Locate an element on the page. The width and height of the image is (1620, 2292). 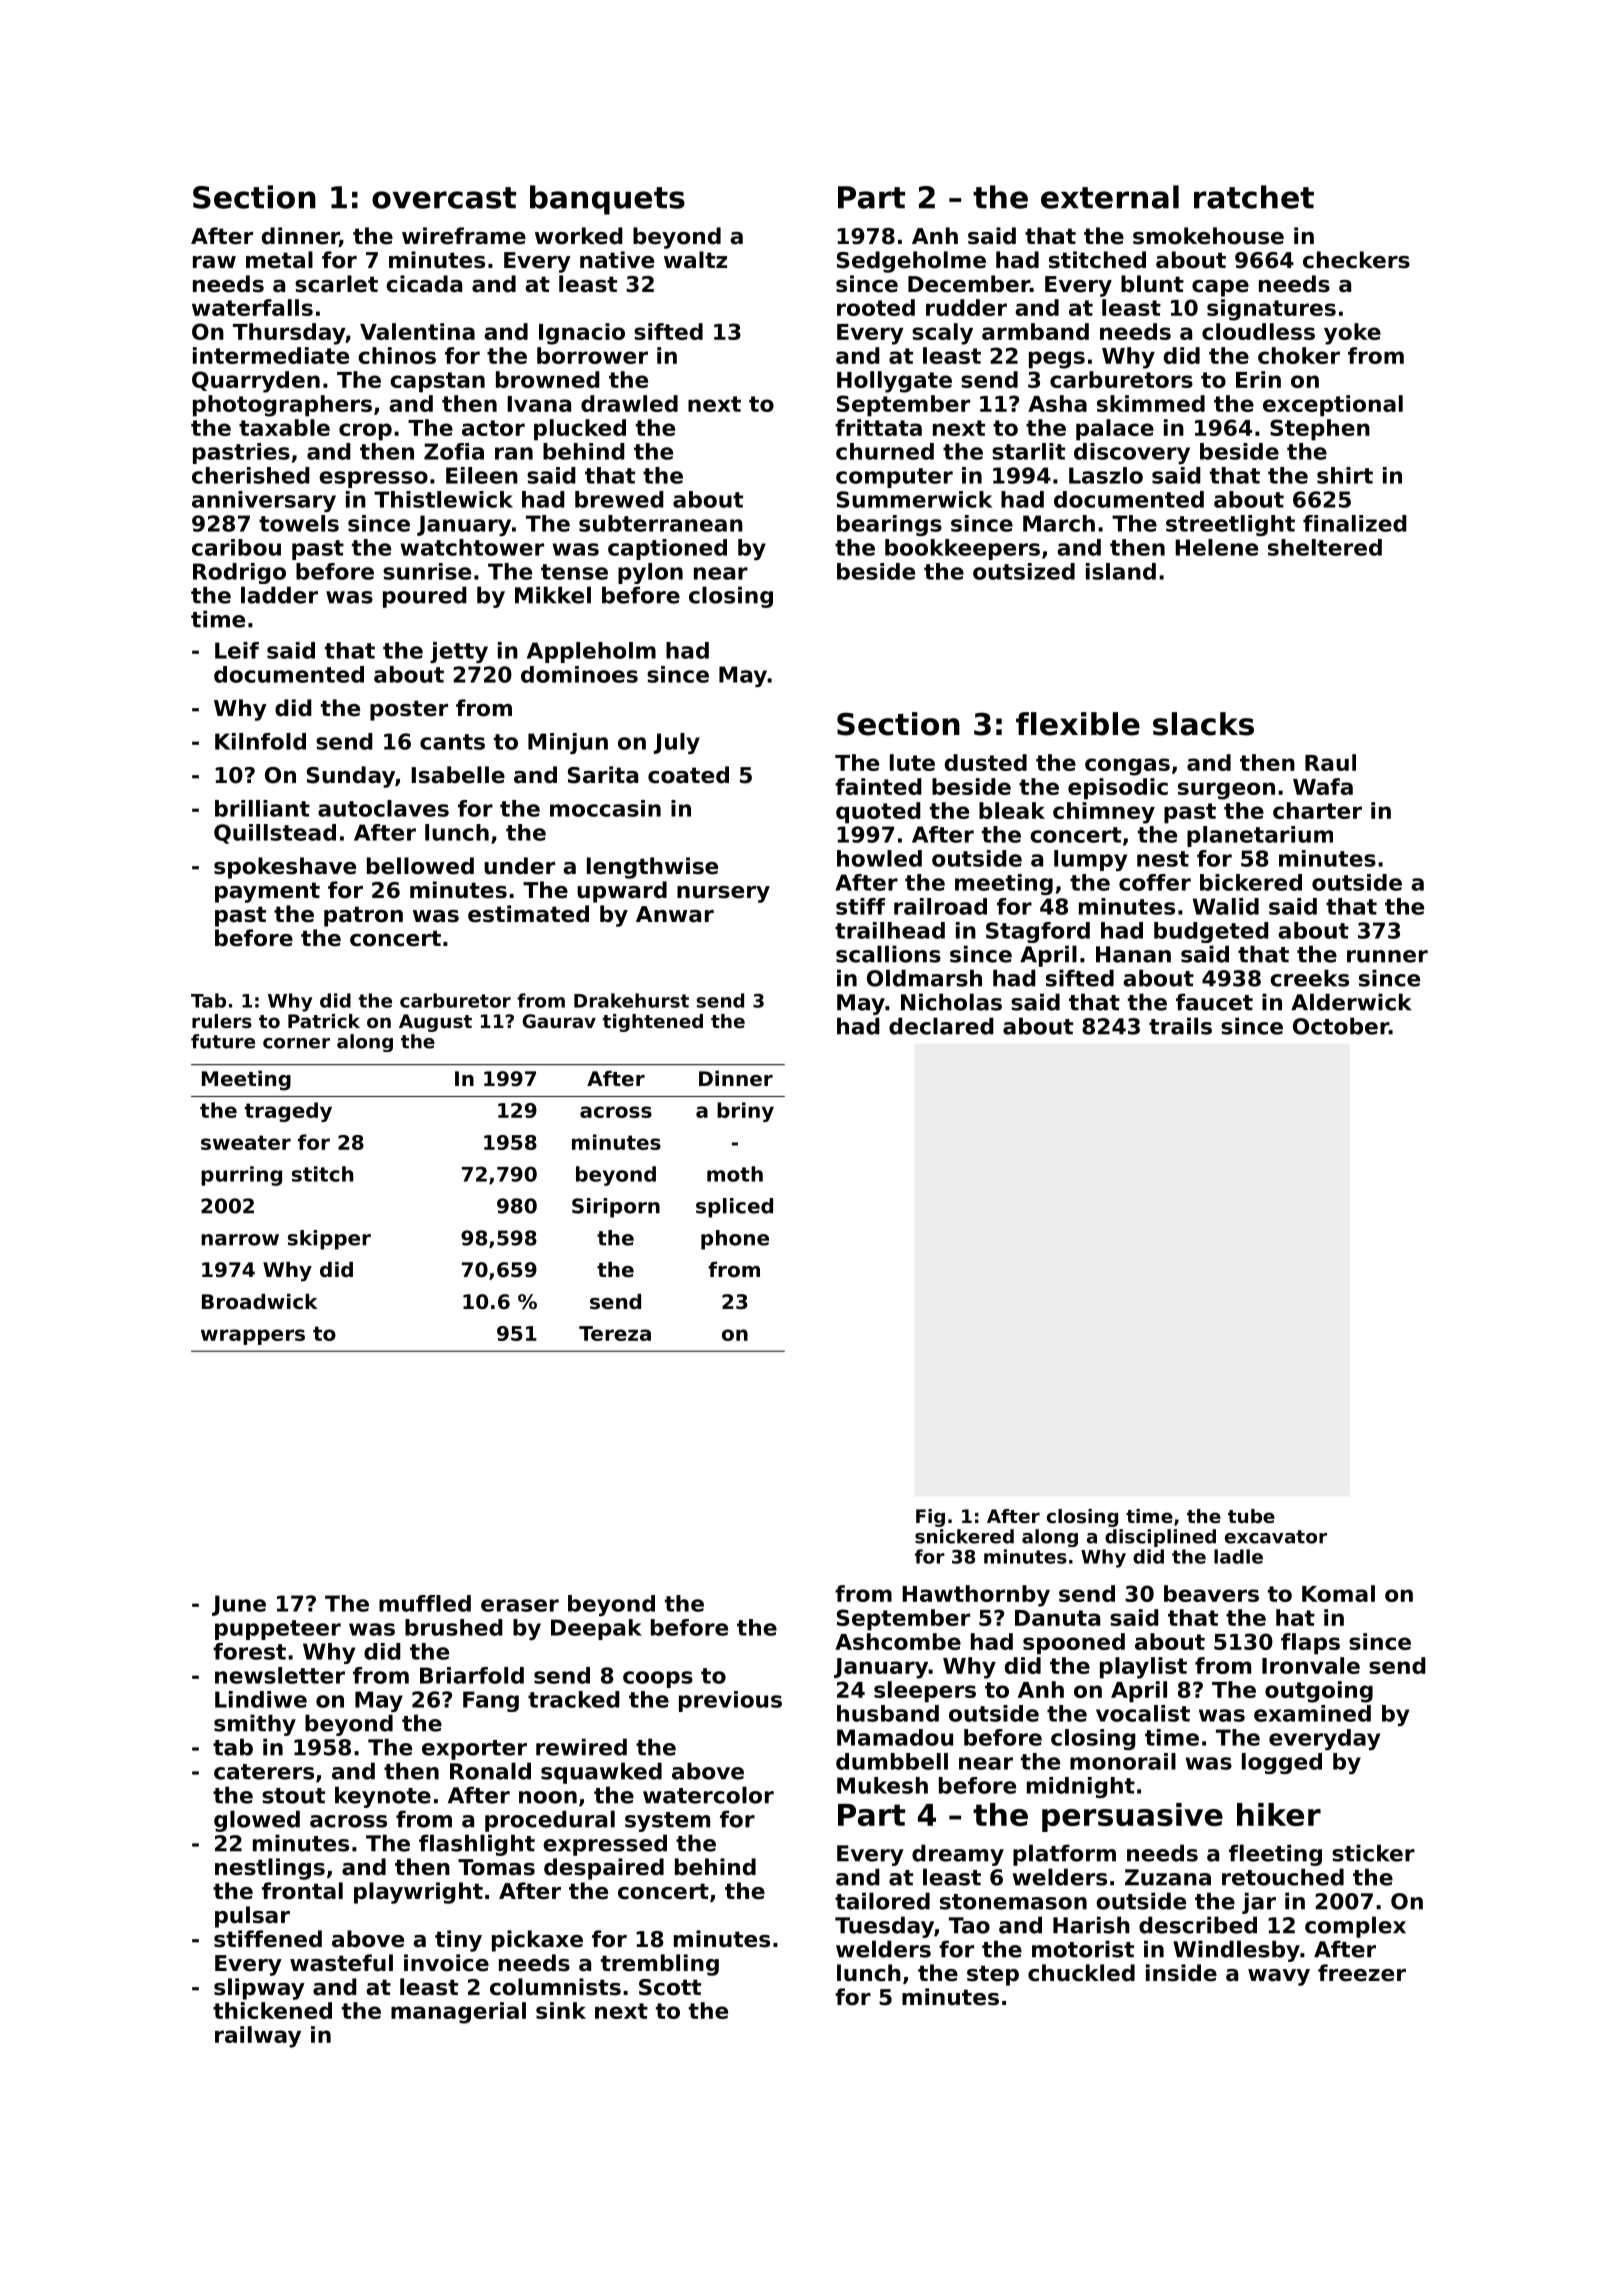
lute is located at coordinates (912, 762).
